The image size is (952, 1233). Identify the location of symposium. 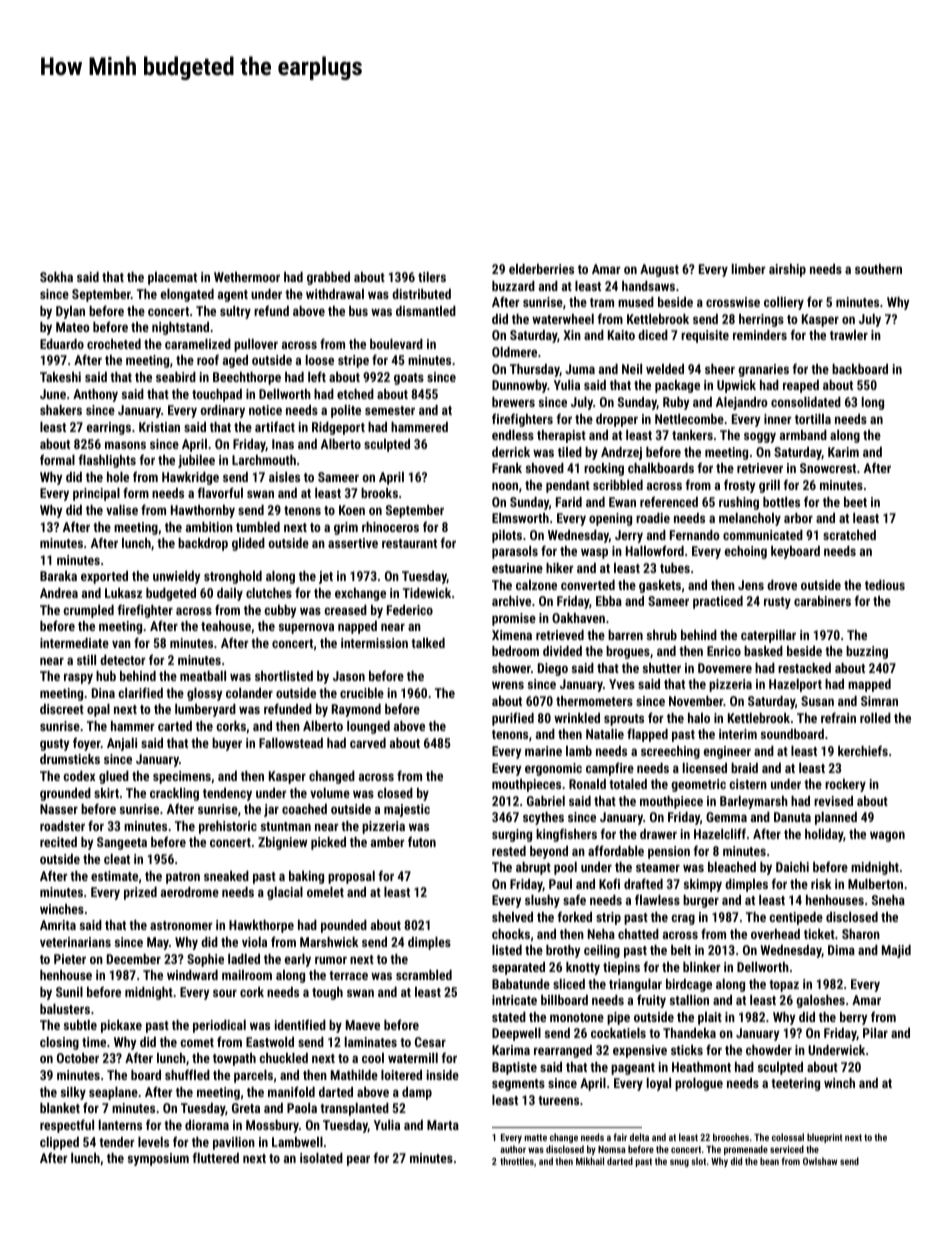
(158, 1159).
